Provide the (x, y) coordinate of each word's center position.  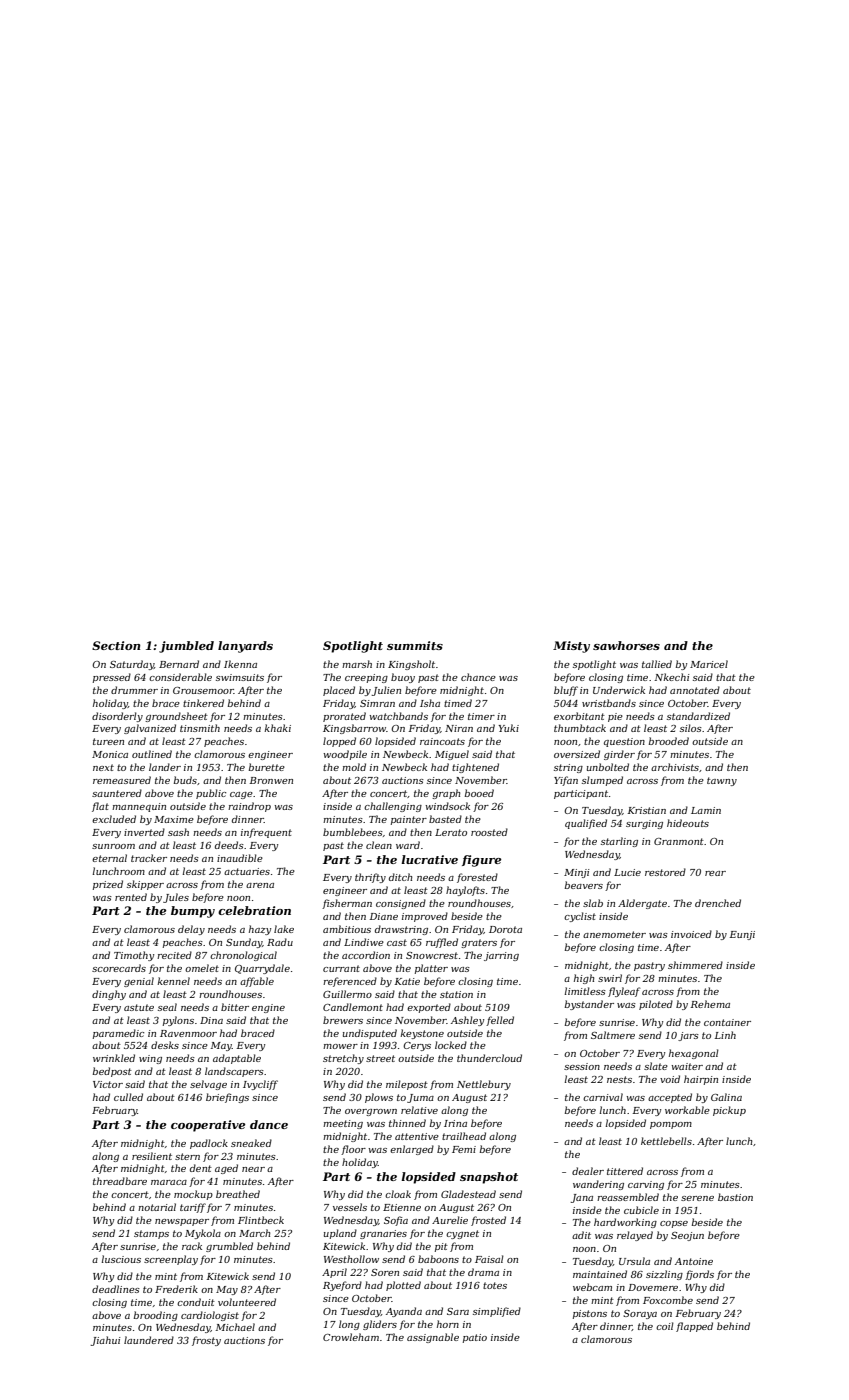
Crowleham (351, 1337)
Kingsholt (411, 665)
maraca (169, 1182)
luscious (121, 1259)
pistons (590, 1314)
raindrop (249, 807)
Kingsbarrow (354, 729)
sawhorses (626, 645)
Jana (582, 1198)
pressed (112, 678)
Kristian (647, 810)
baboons (438, 1259)
